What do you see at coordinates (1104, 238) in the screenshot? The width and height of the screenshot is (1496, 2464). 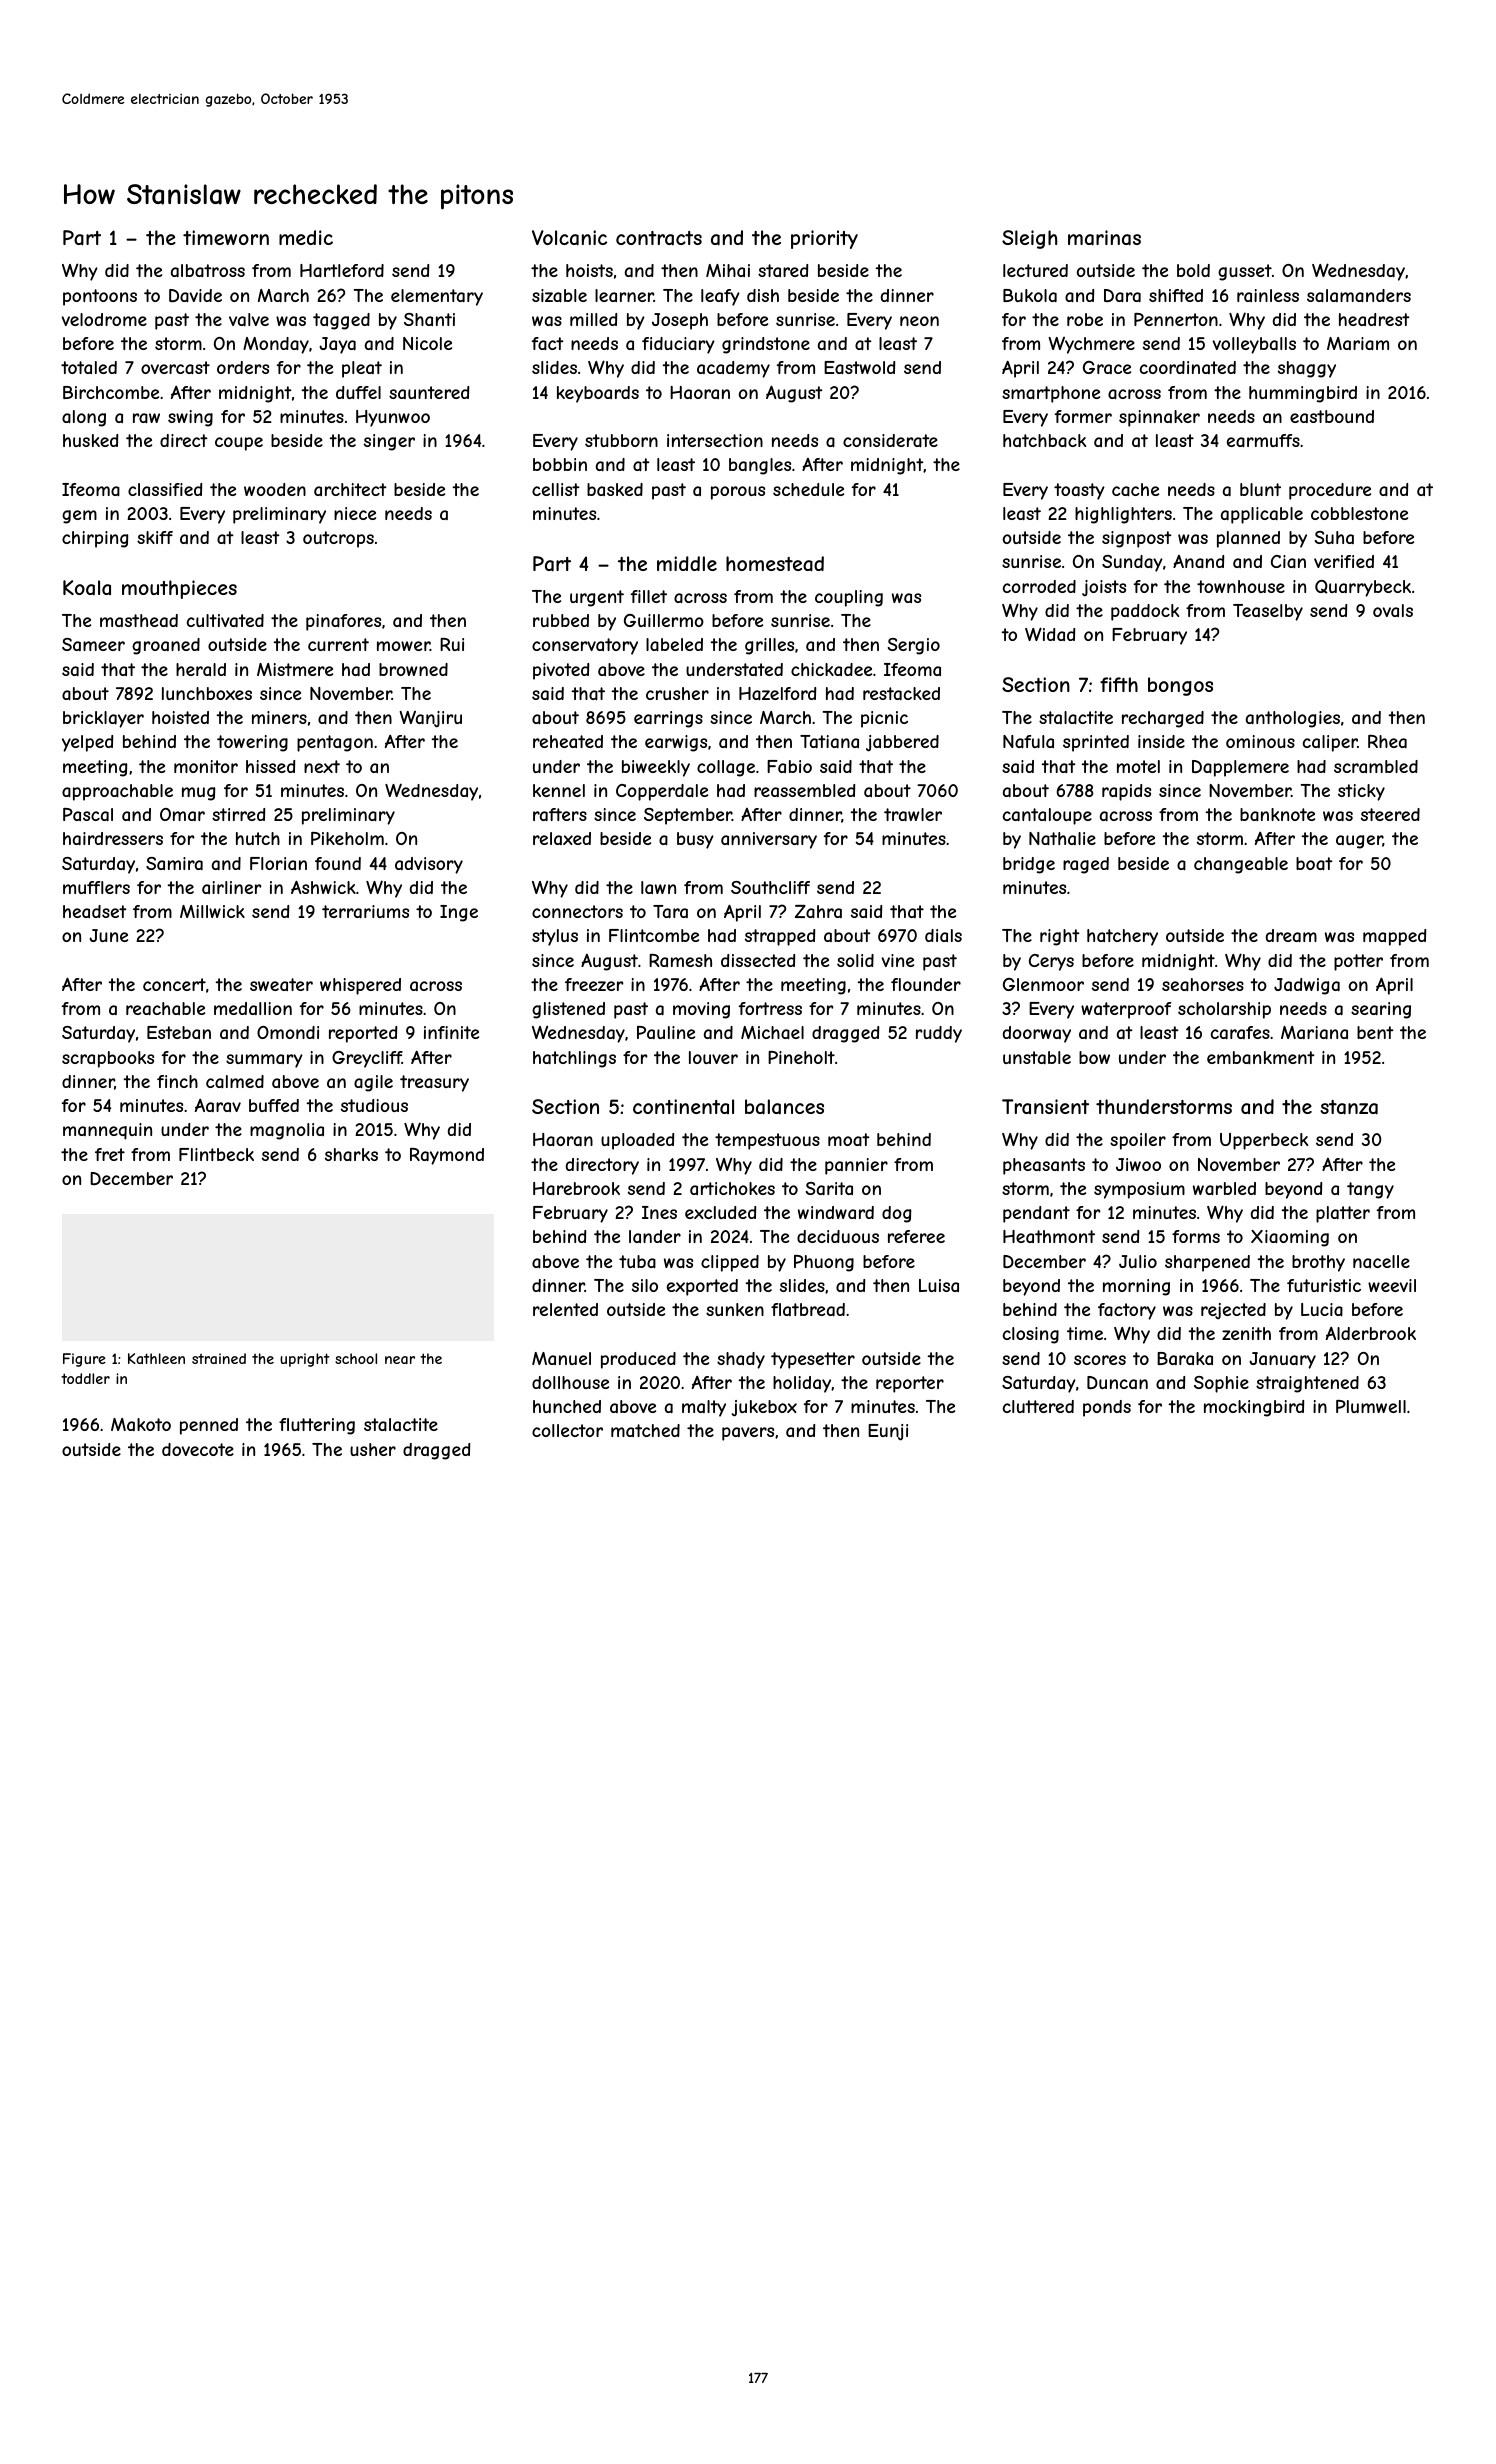 I see `marinas` at bounding box center [1104, 238].
